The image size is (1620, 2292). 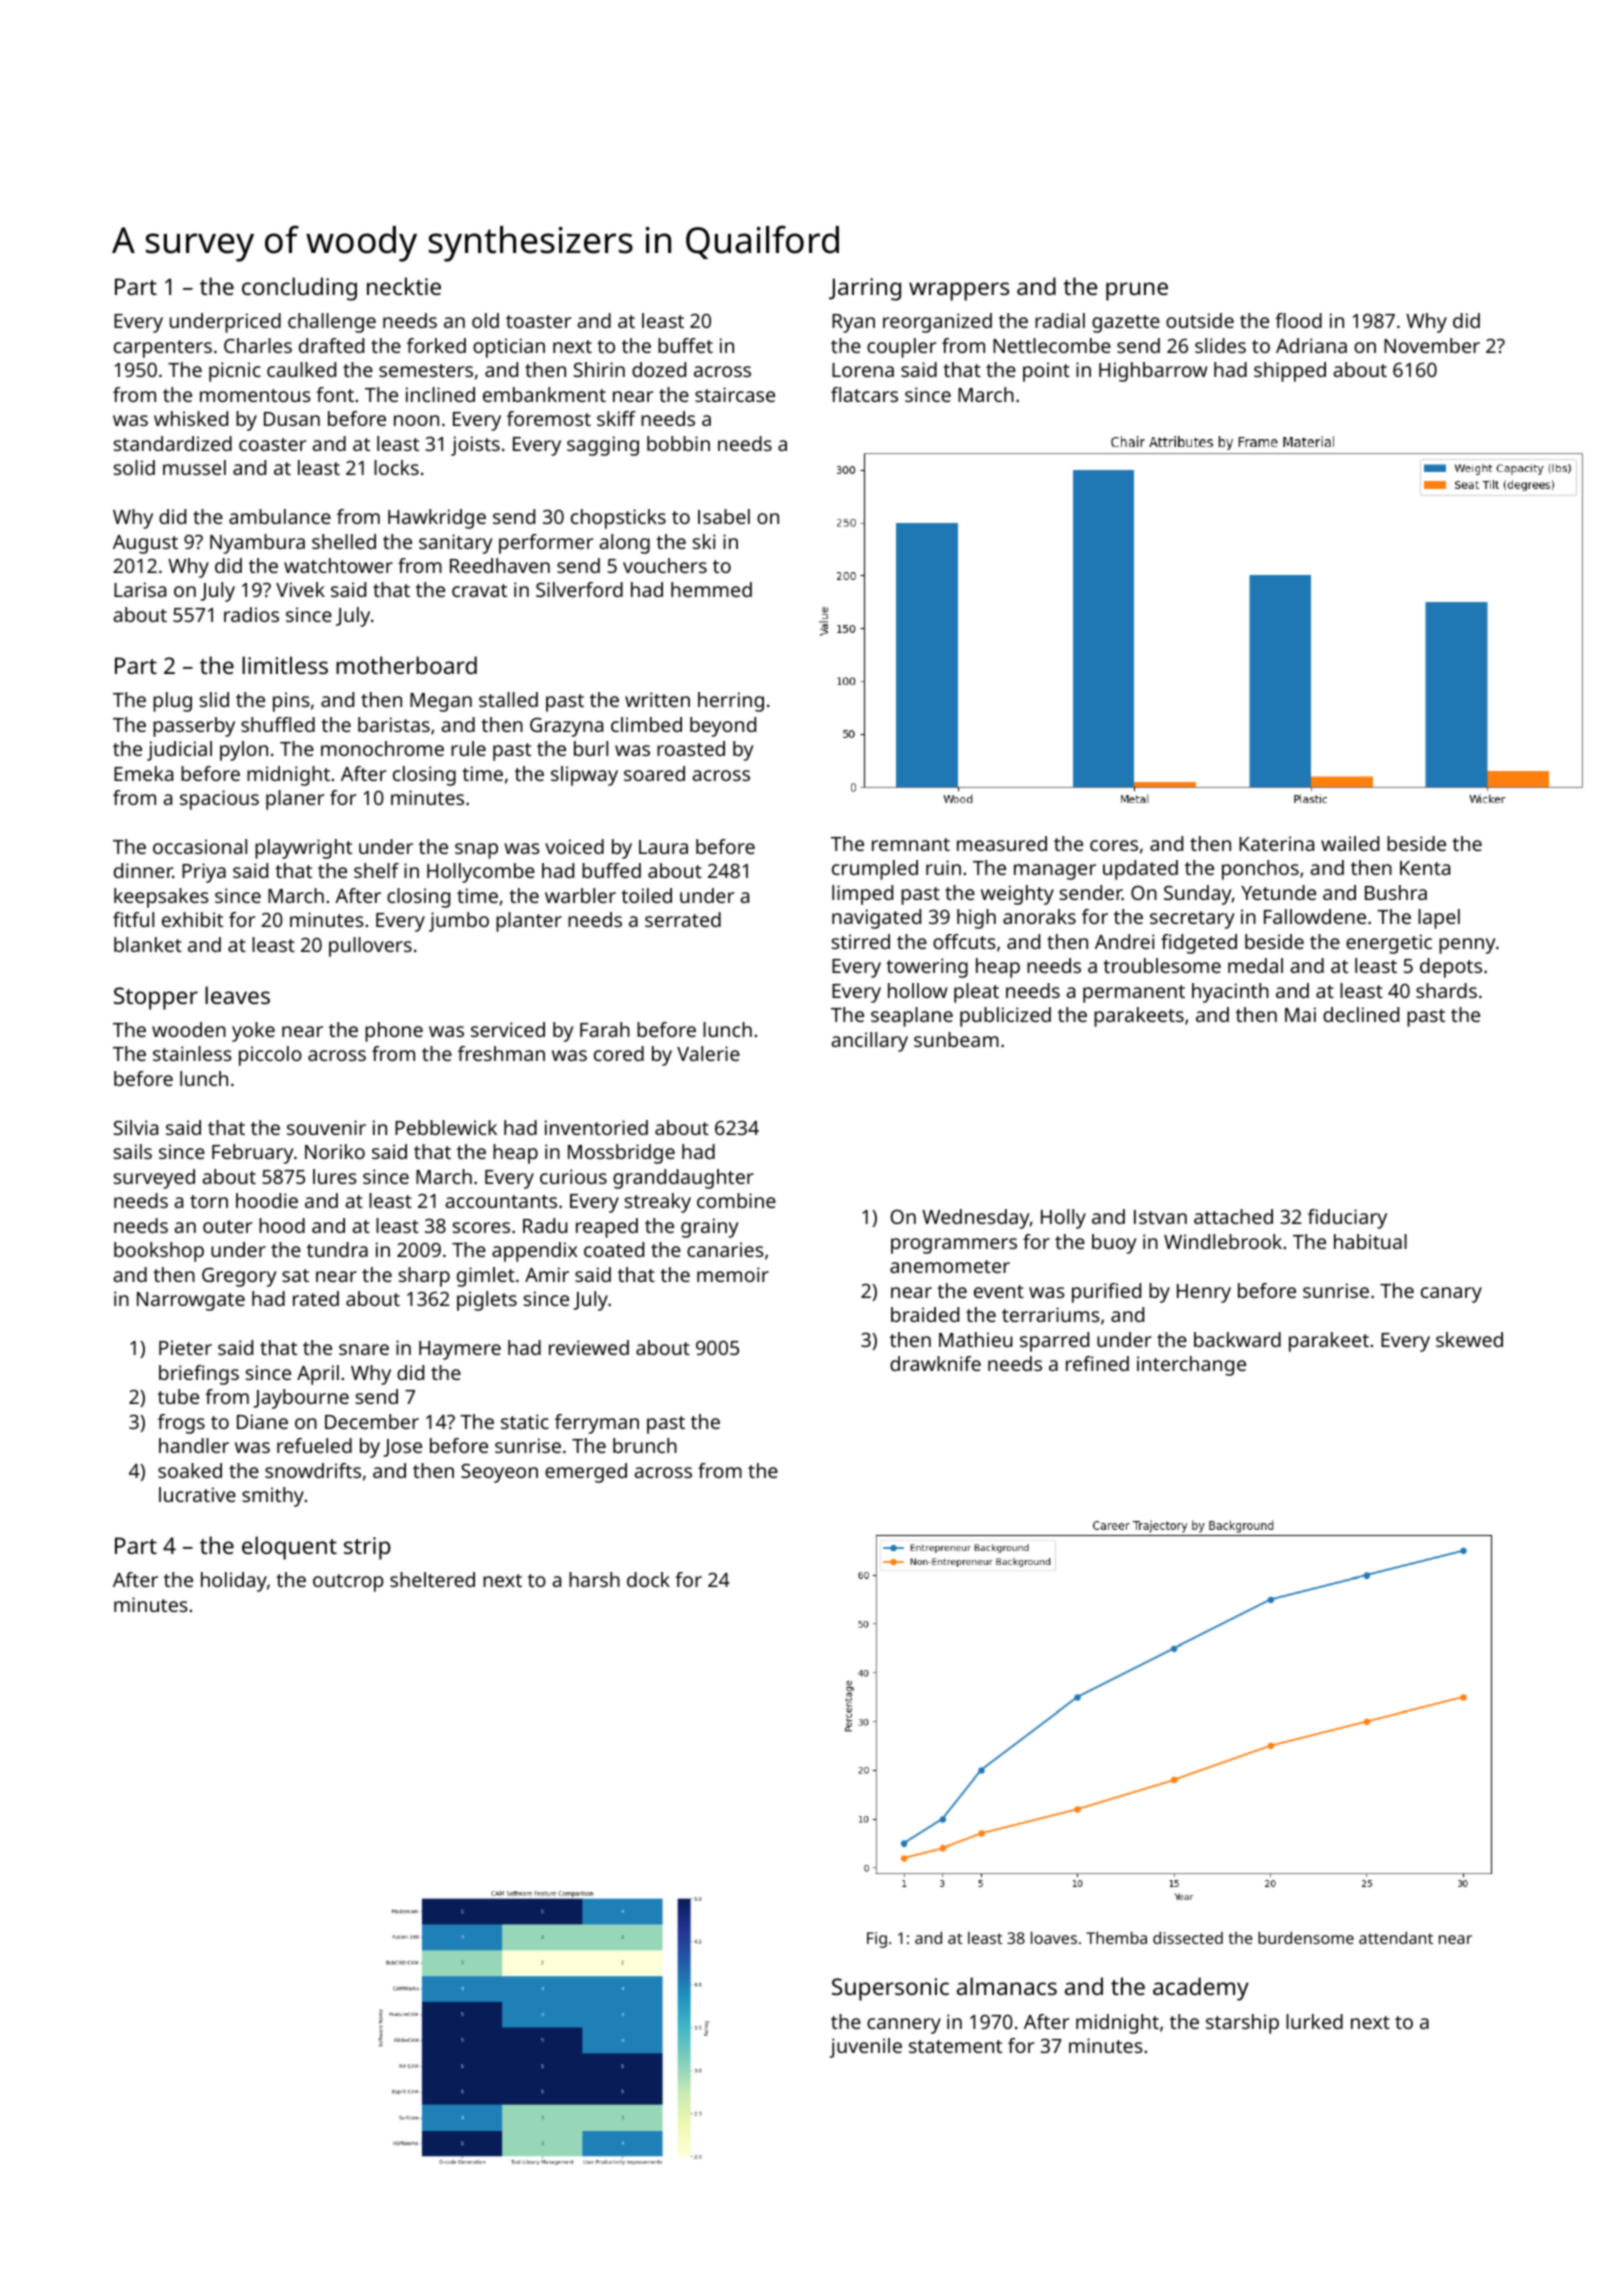 What do you see at coordinates (237, 995) in the screenshot?
I see `leaves` at bounding box center [237, 995].
